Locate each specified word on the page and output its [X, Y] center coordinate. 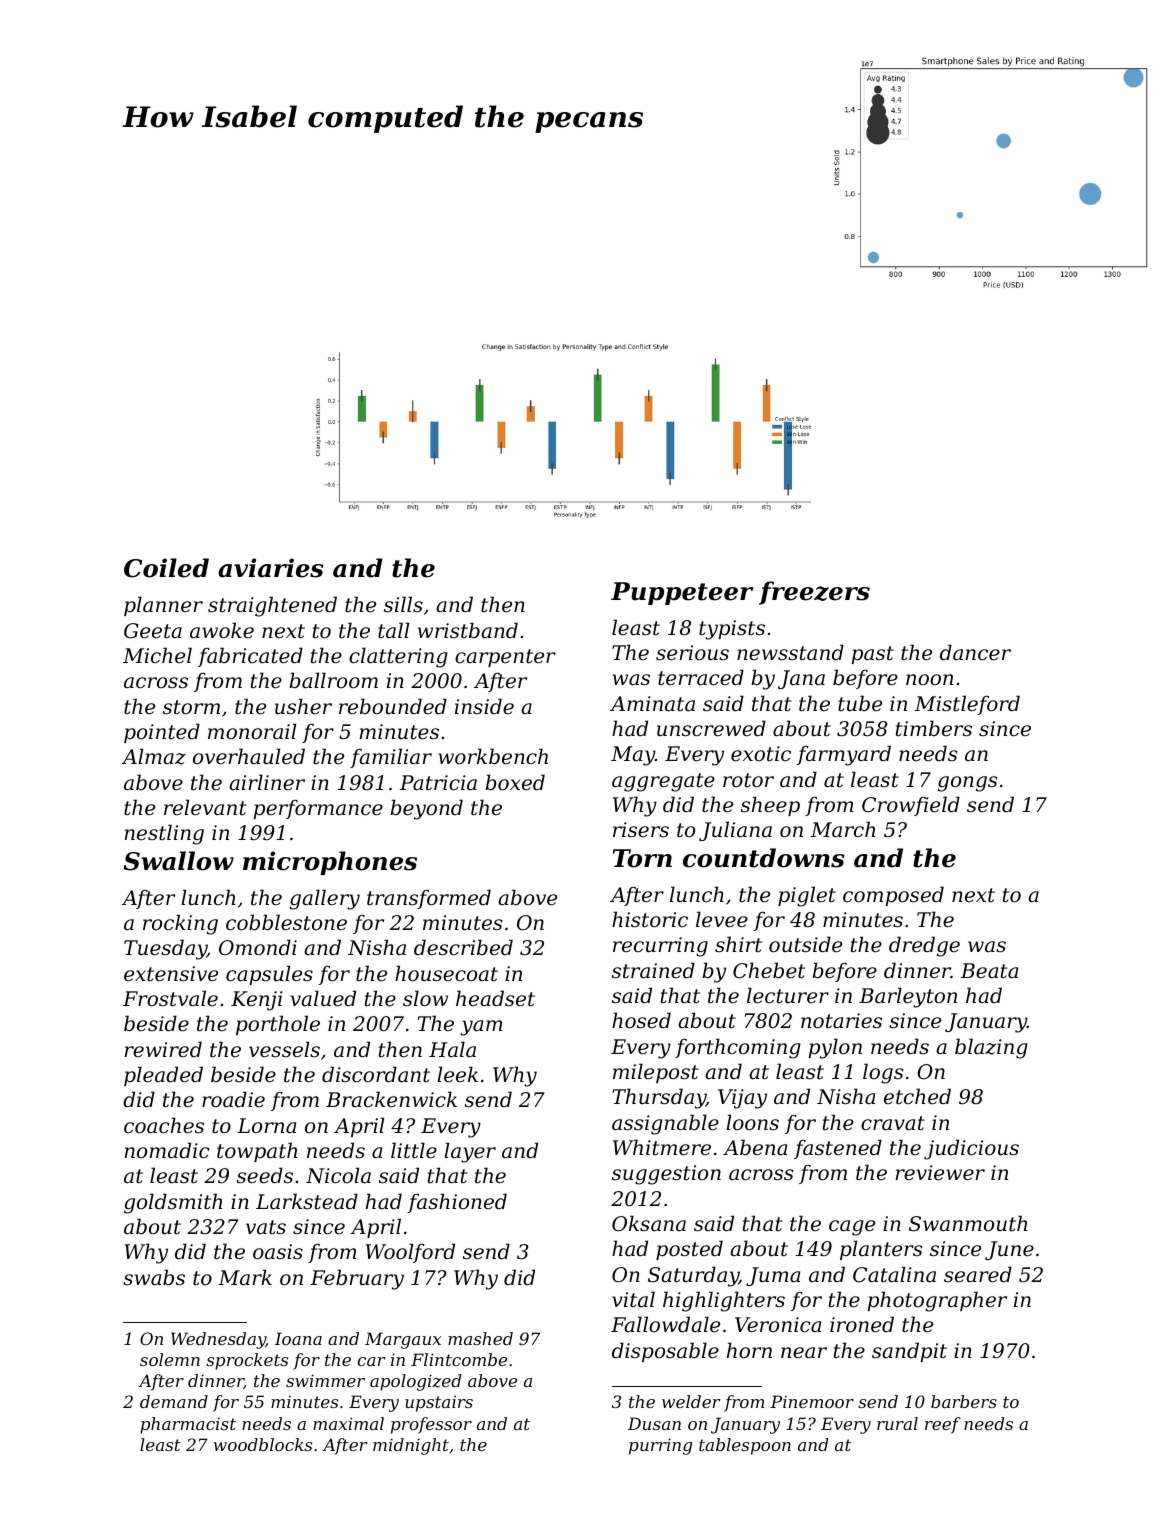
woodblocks [263, 1444]
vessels [284, 1049]
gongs [968, 784]
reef [943, 1425]
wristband [468, 630]
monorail [252, 731]
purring [660, 1446]
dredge [924, 946]
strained [653, 970]
